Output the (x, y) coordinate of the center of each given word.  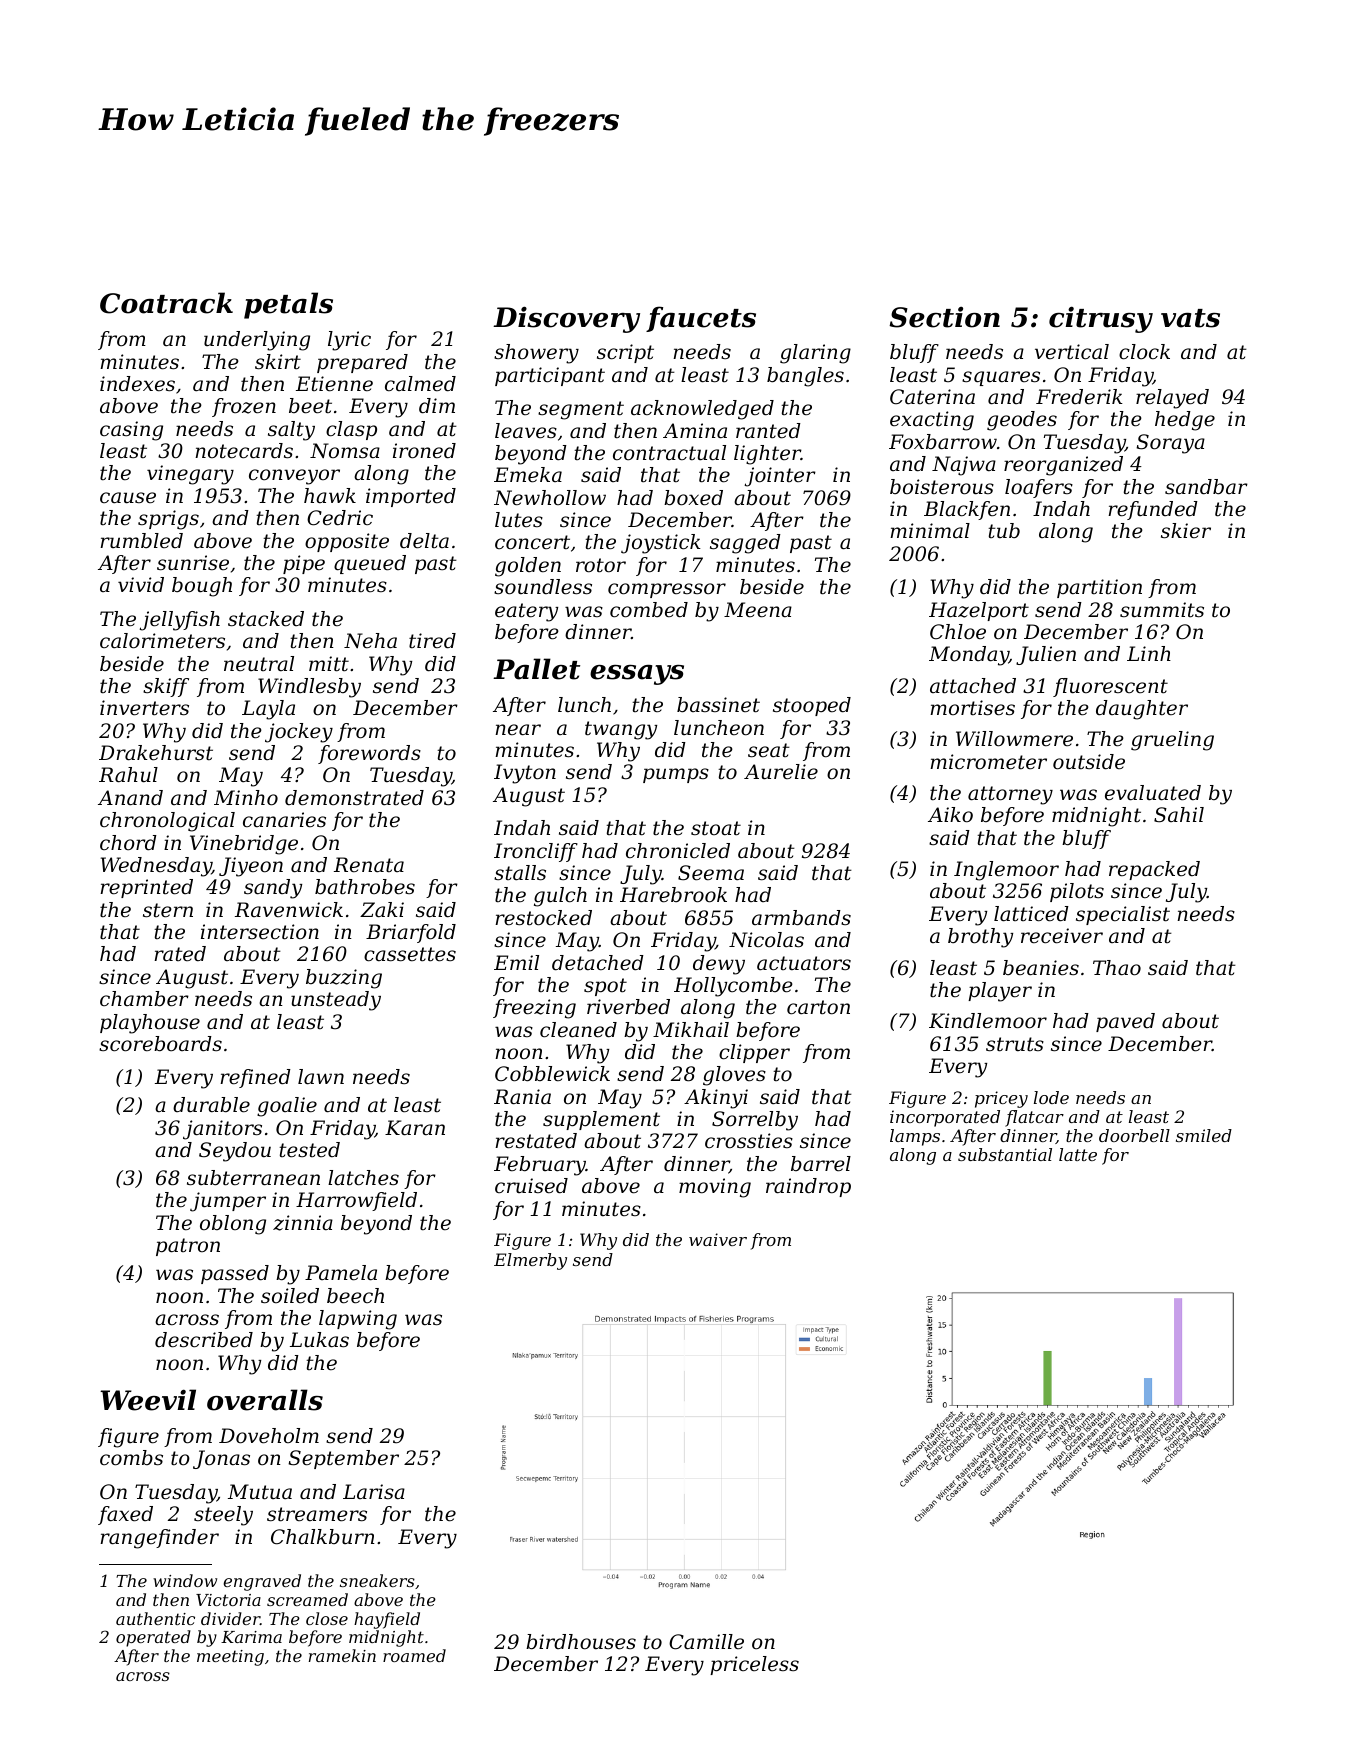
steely (223, 1516)
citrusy (1101, 319)
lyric (349, 341)
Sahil (1179, 815)
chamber (144, 999)
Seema (711, 873)
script (625, 353)
